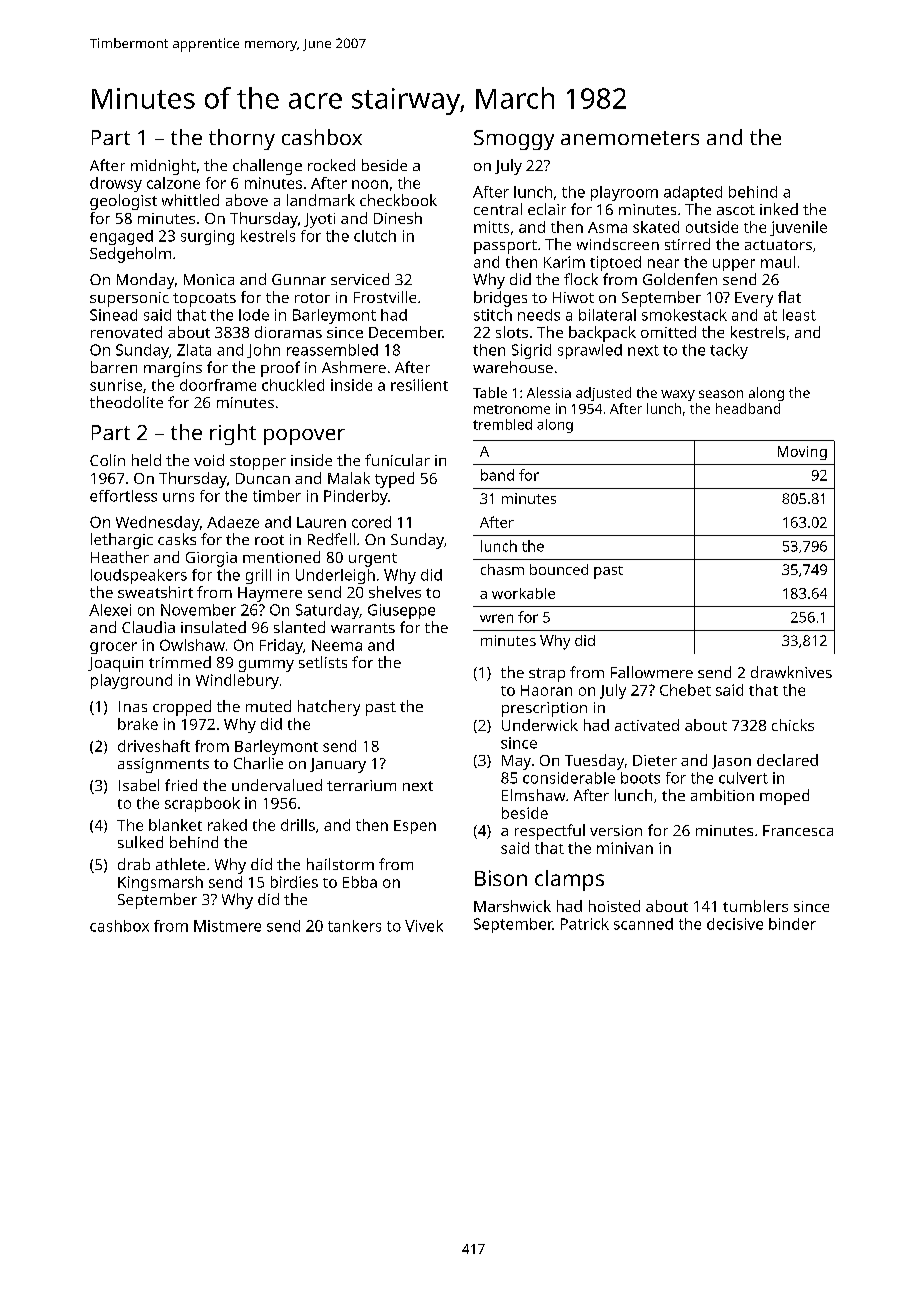 The image size is (924, 1308). I want to click on central, so click(498, 209).
